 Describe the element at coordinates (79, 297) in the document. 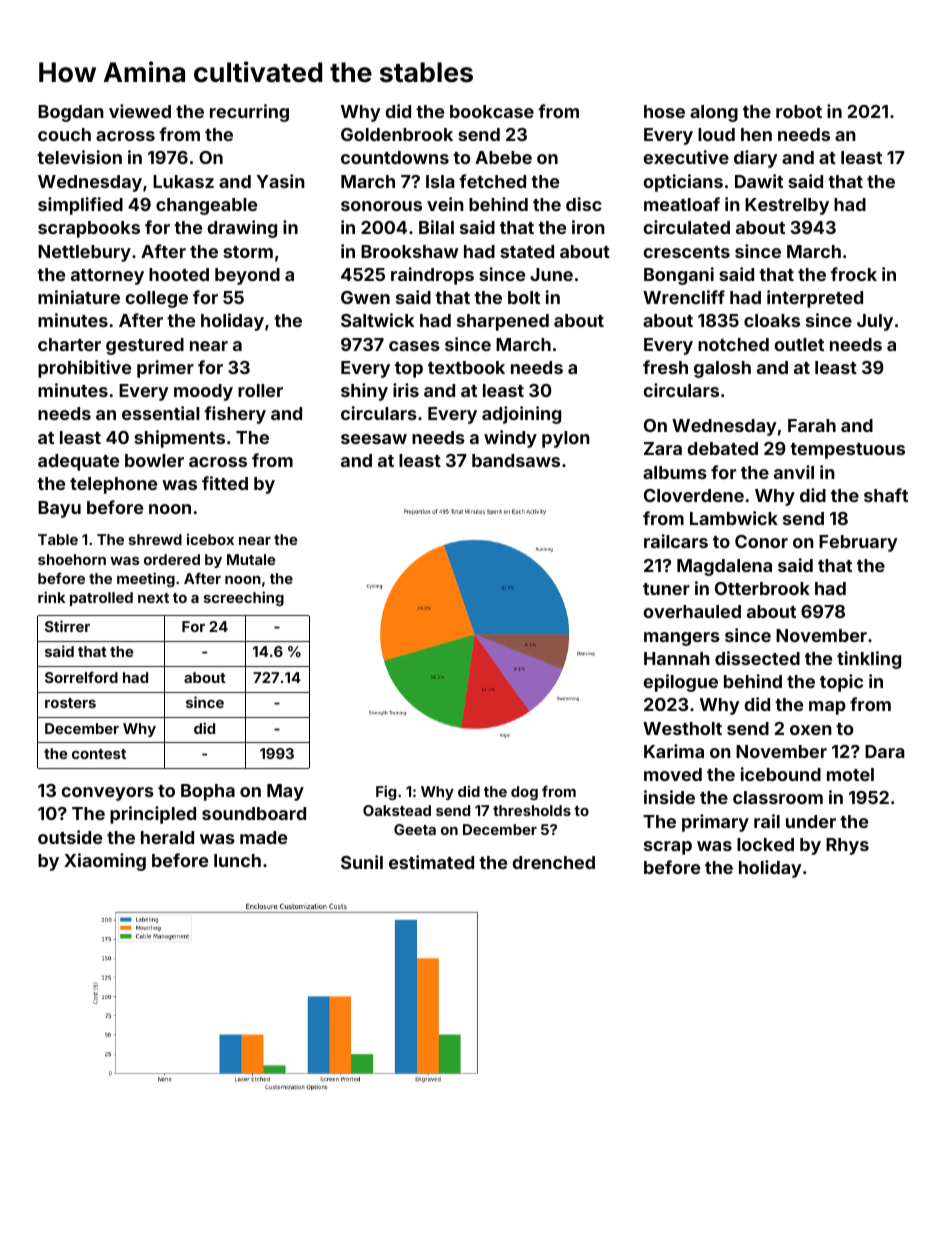

I see `miniature` at that location.
